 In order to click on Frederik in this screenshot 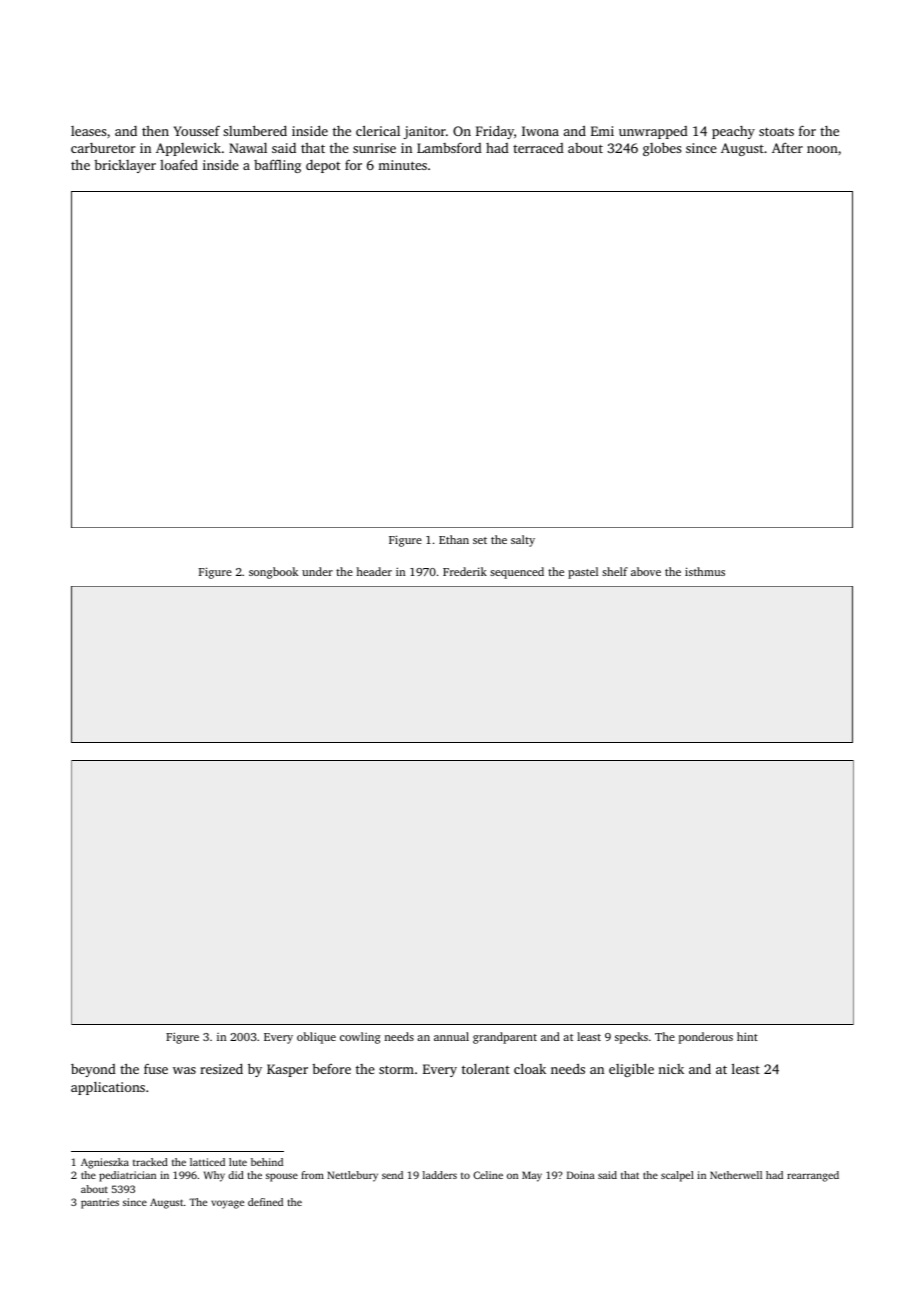, I will do `click(465, 571)`.
